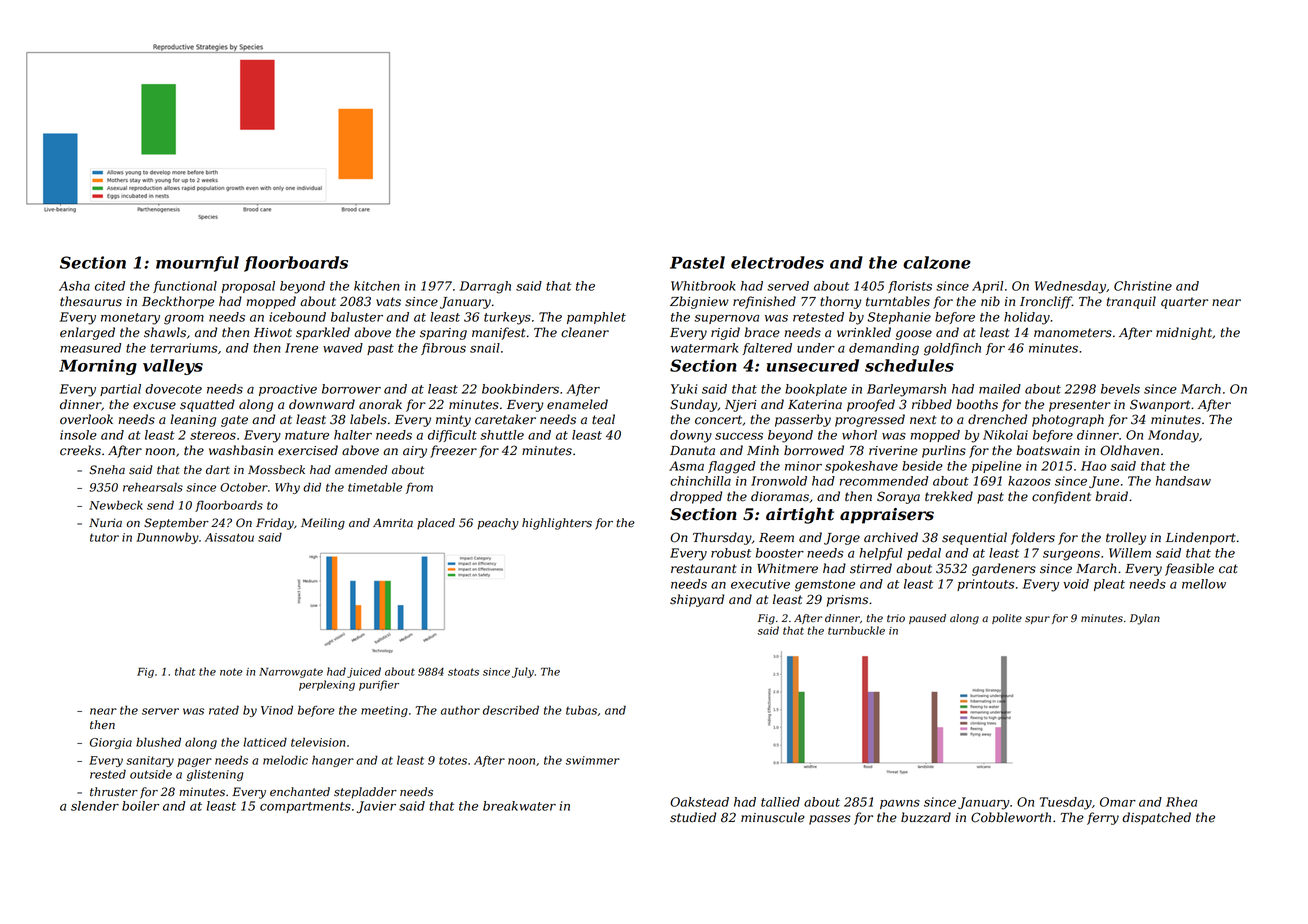  What do you see at coordinates (95, 806) in the document?
I see `slender` at bounding box center [95, 806].
